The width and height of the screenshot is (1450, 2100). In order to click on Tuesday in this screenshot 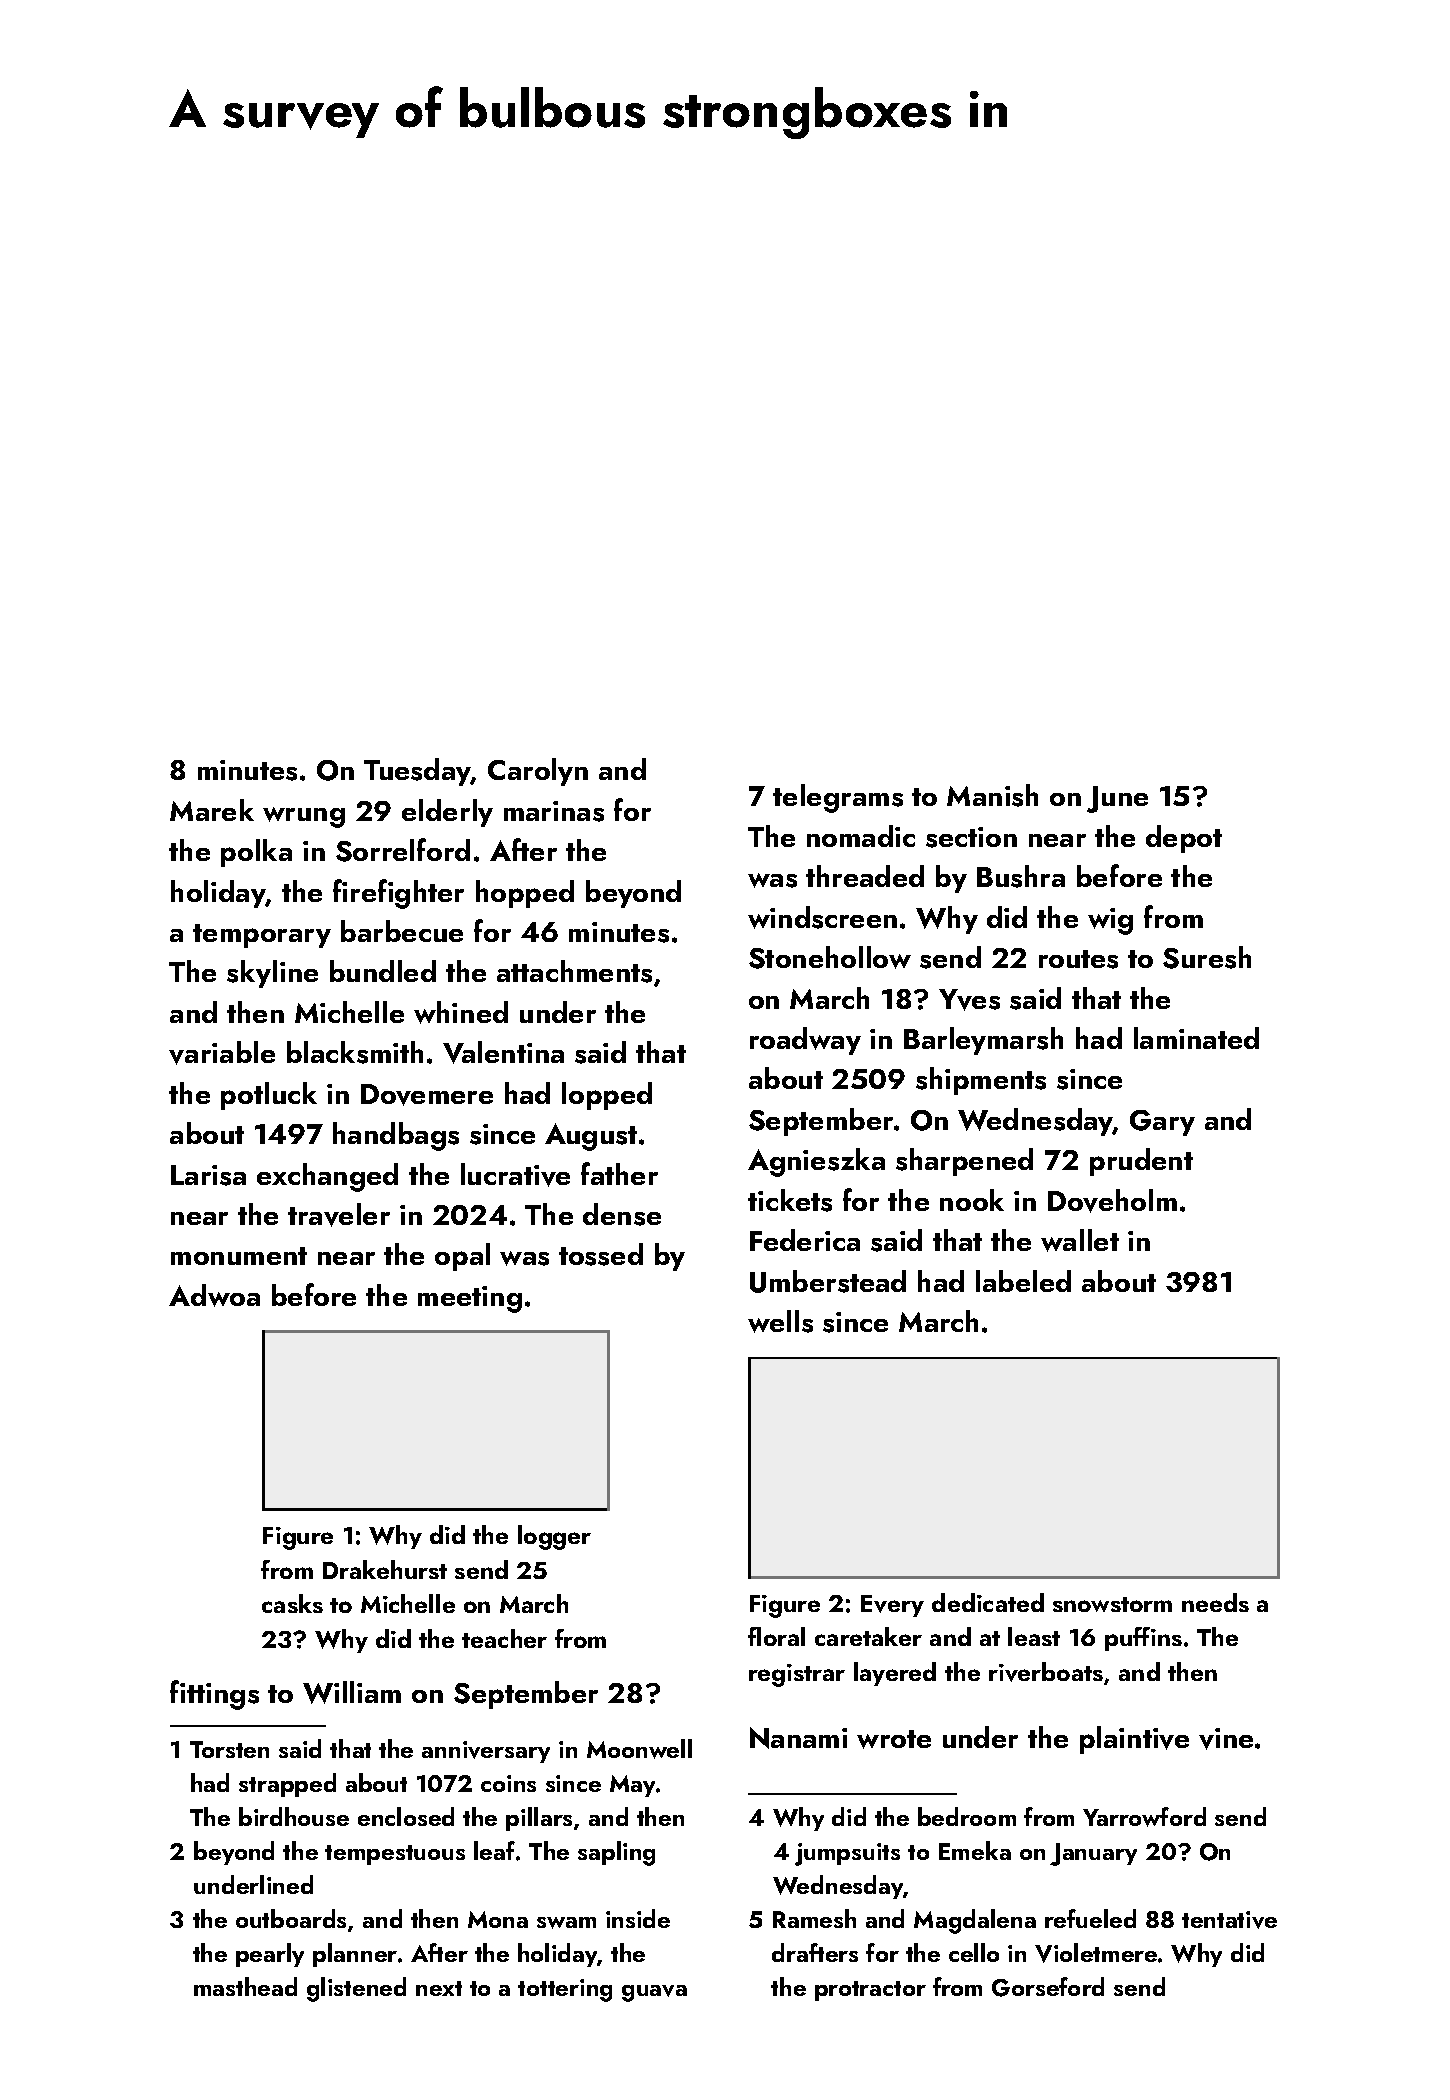, I will do `click(417, 772)`.
